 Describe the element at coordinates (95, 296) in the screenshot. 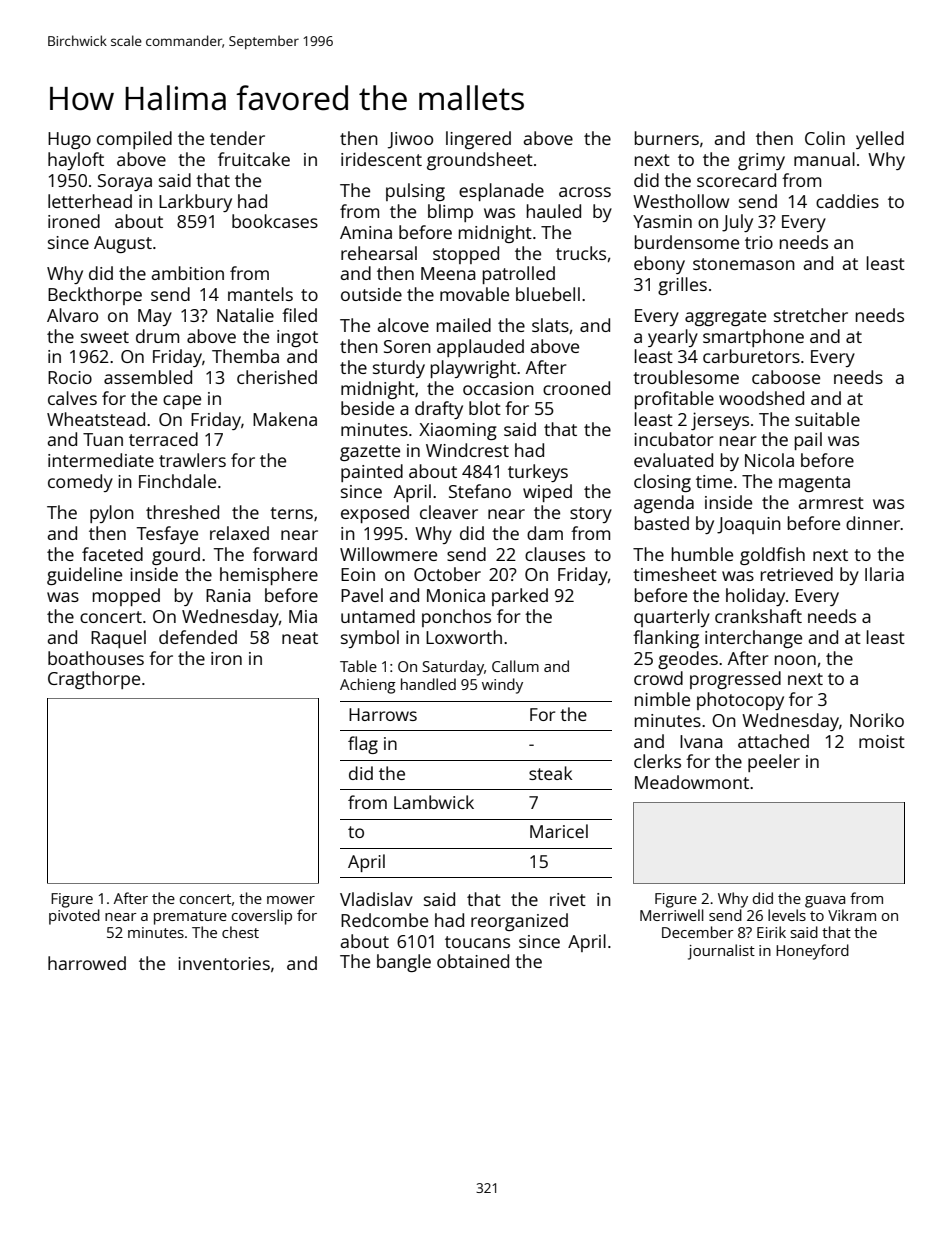

I see `Beckthorpe` at that location.
